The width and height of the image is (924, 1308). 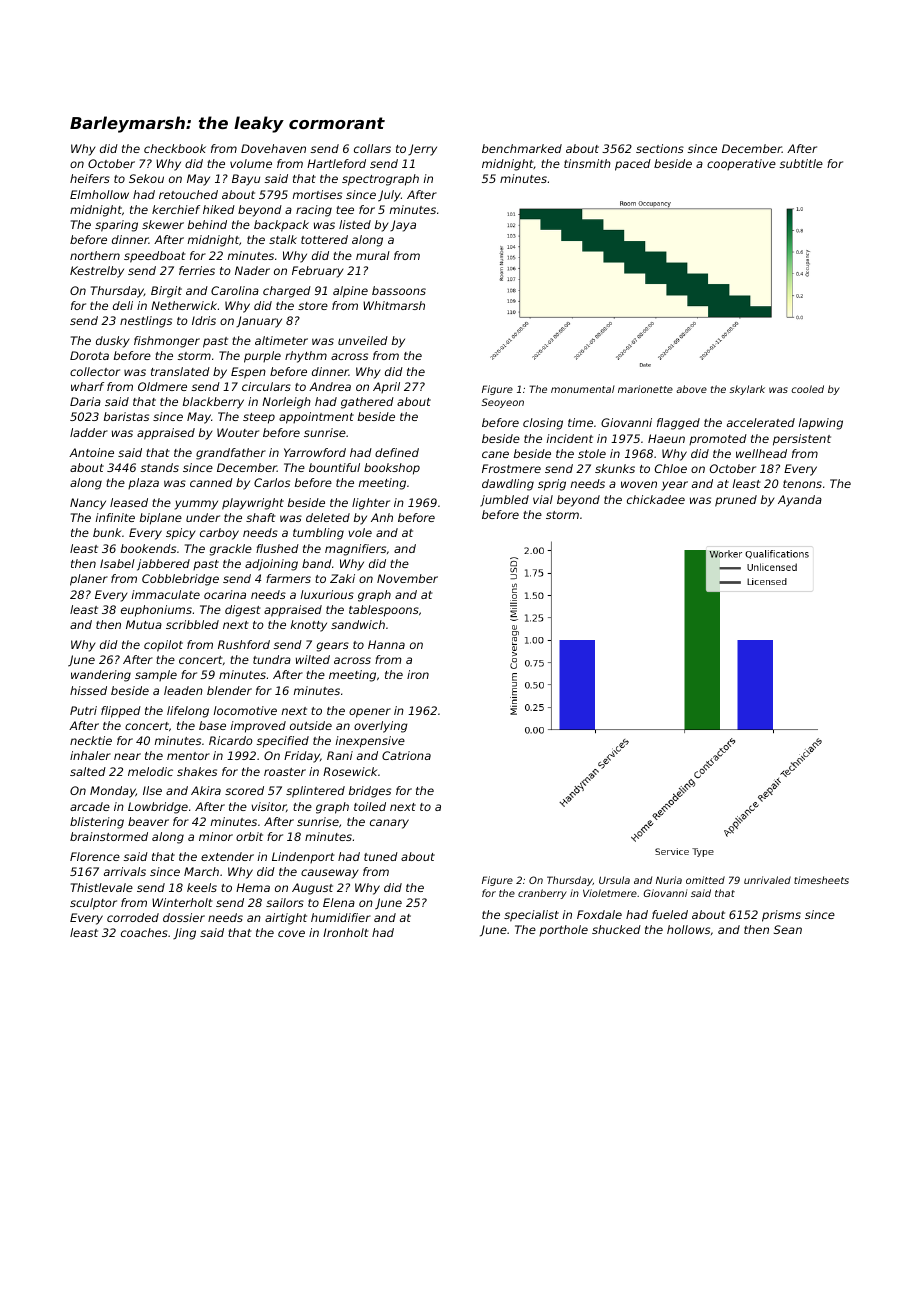 I want to click on Catriona, so click(x=406, y=755).
